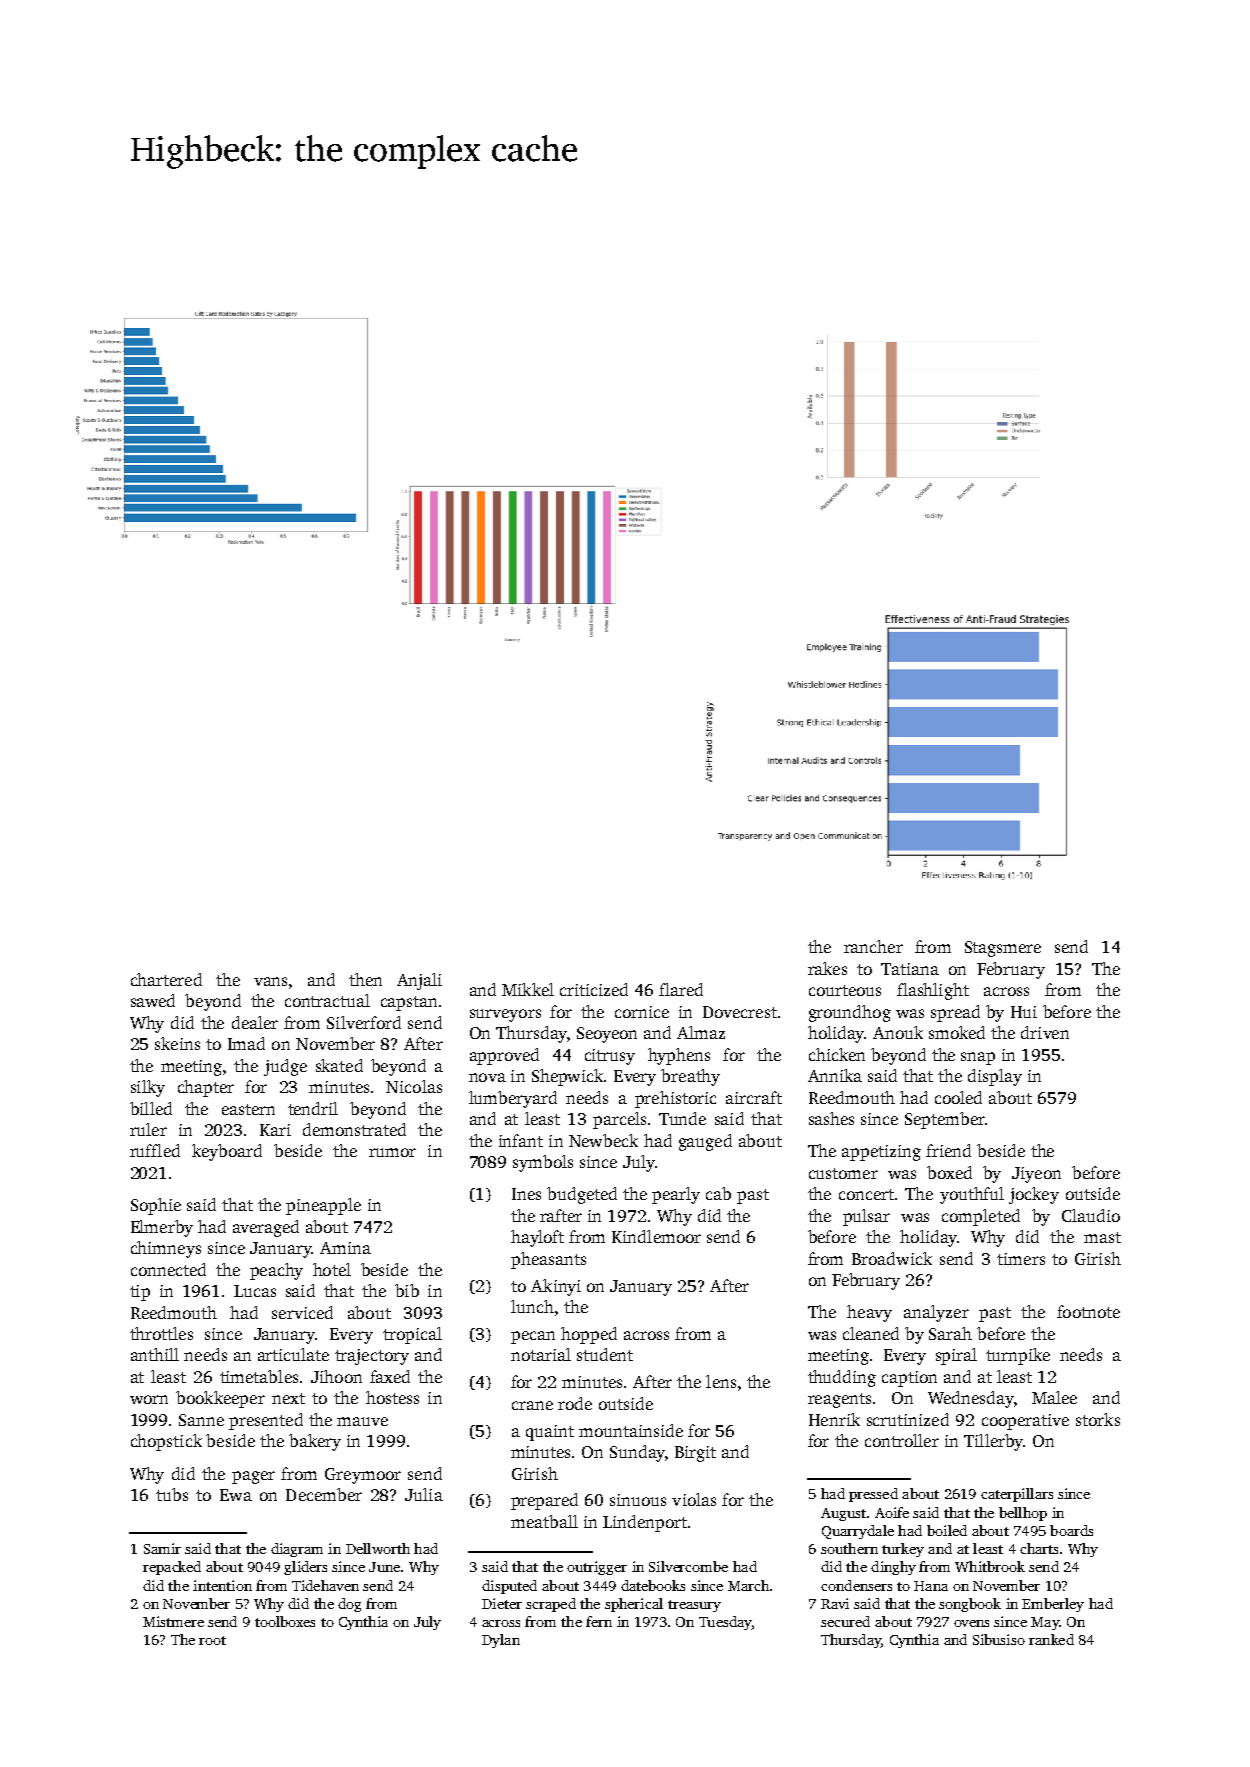  What do you see at coordinates (873, 946) in the page?
I see `rancher` at bounding box center [873, 946].
